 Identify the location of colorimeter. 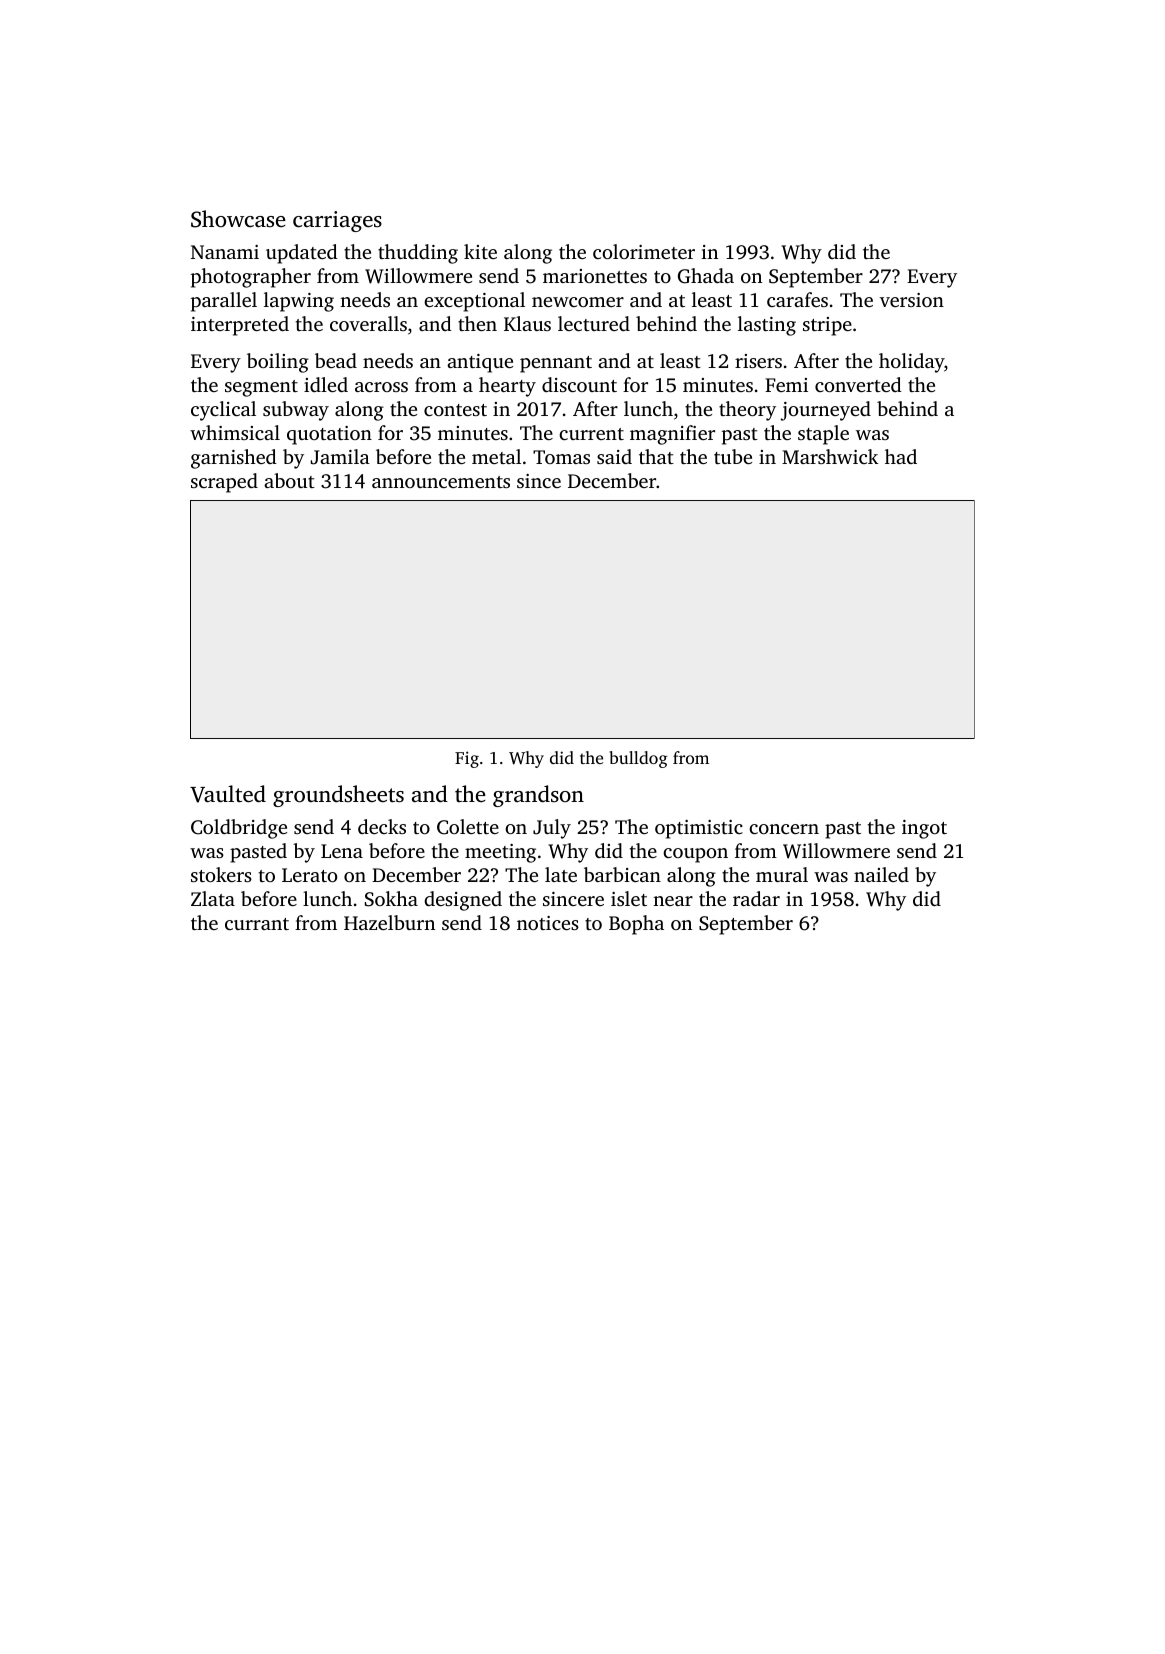
(644, 251).
